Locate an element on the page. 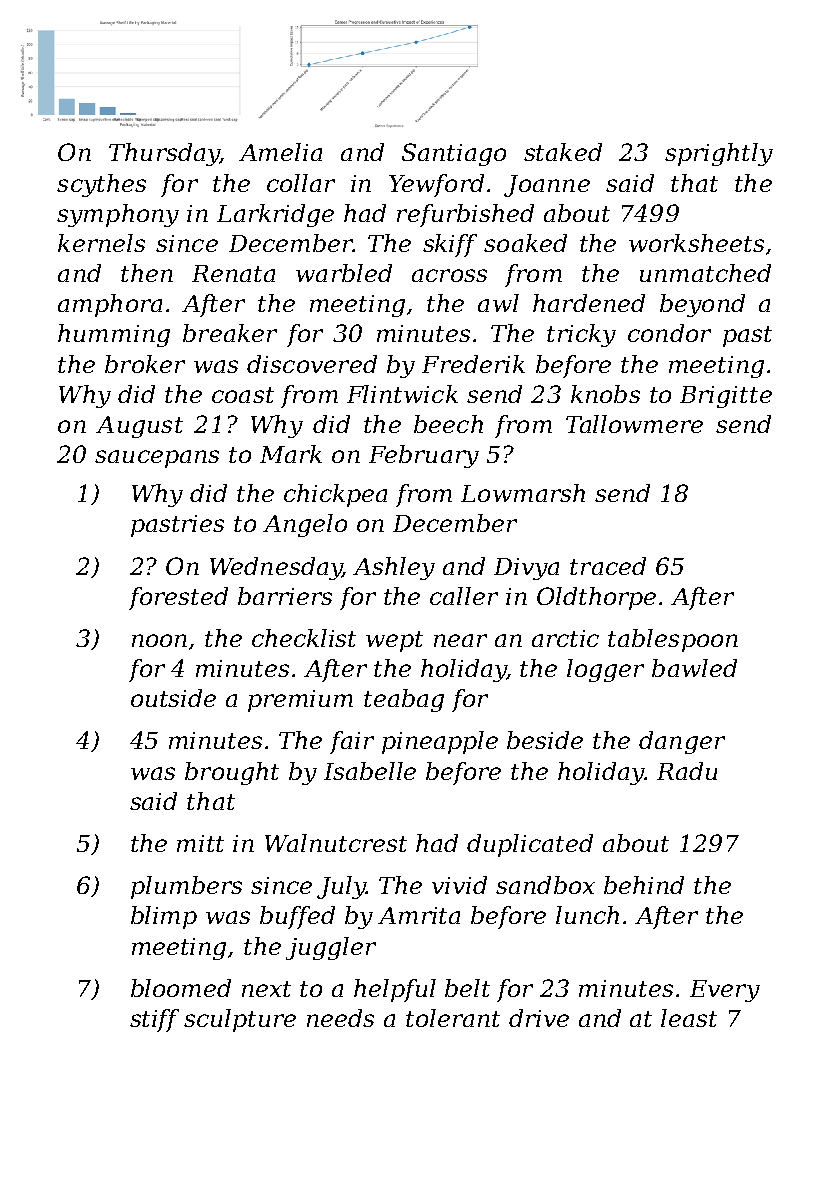 This page has height=1178, width=830. refurbished is located at coordinates (465, 215).
